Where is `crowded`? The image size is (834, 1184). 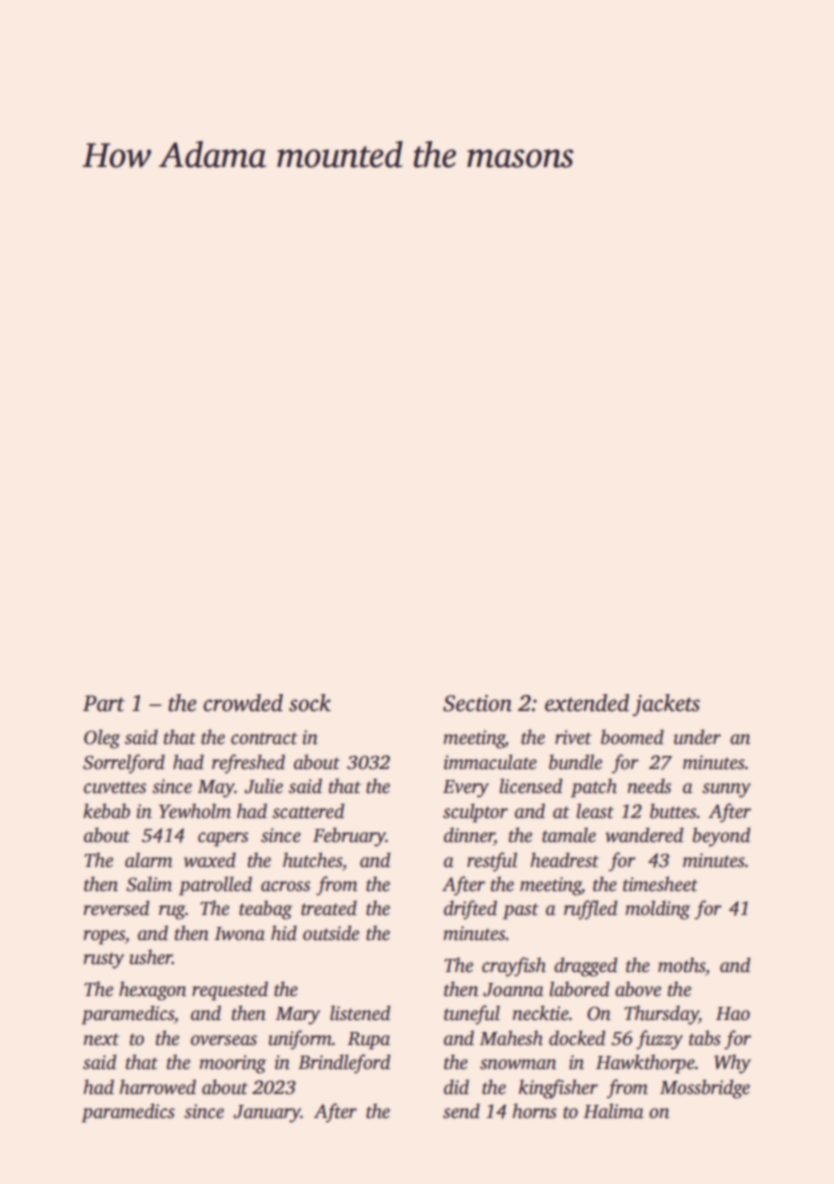 crowded is located at coordinates (243, 703).
